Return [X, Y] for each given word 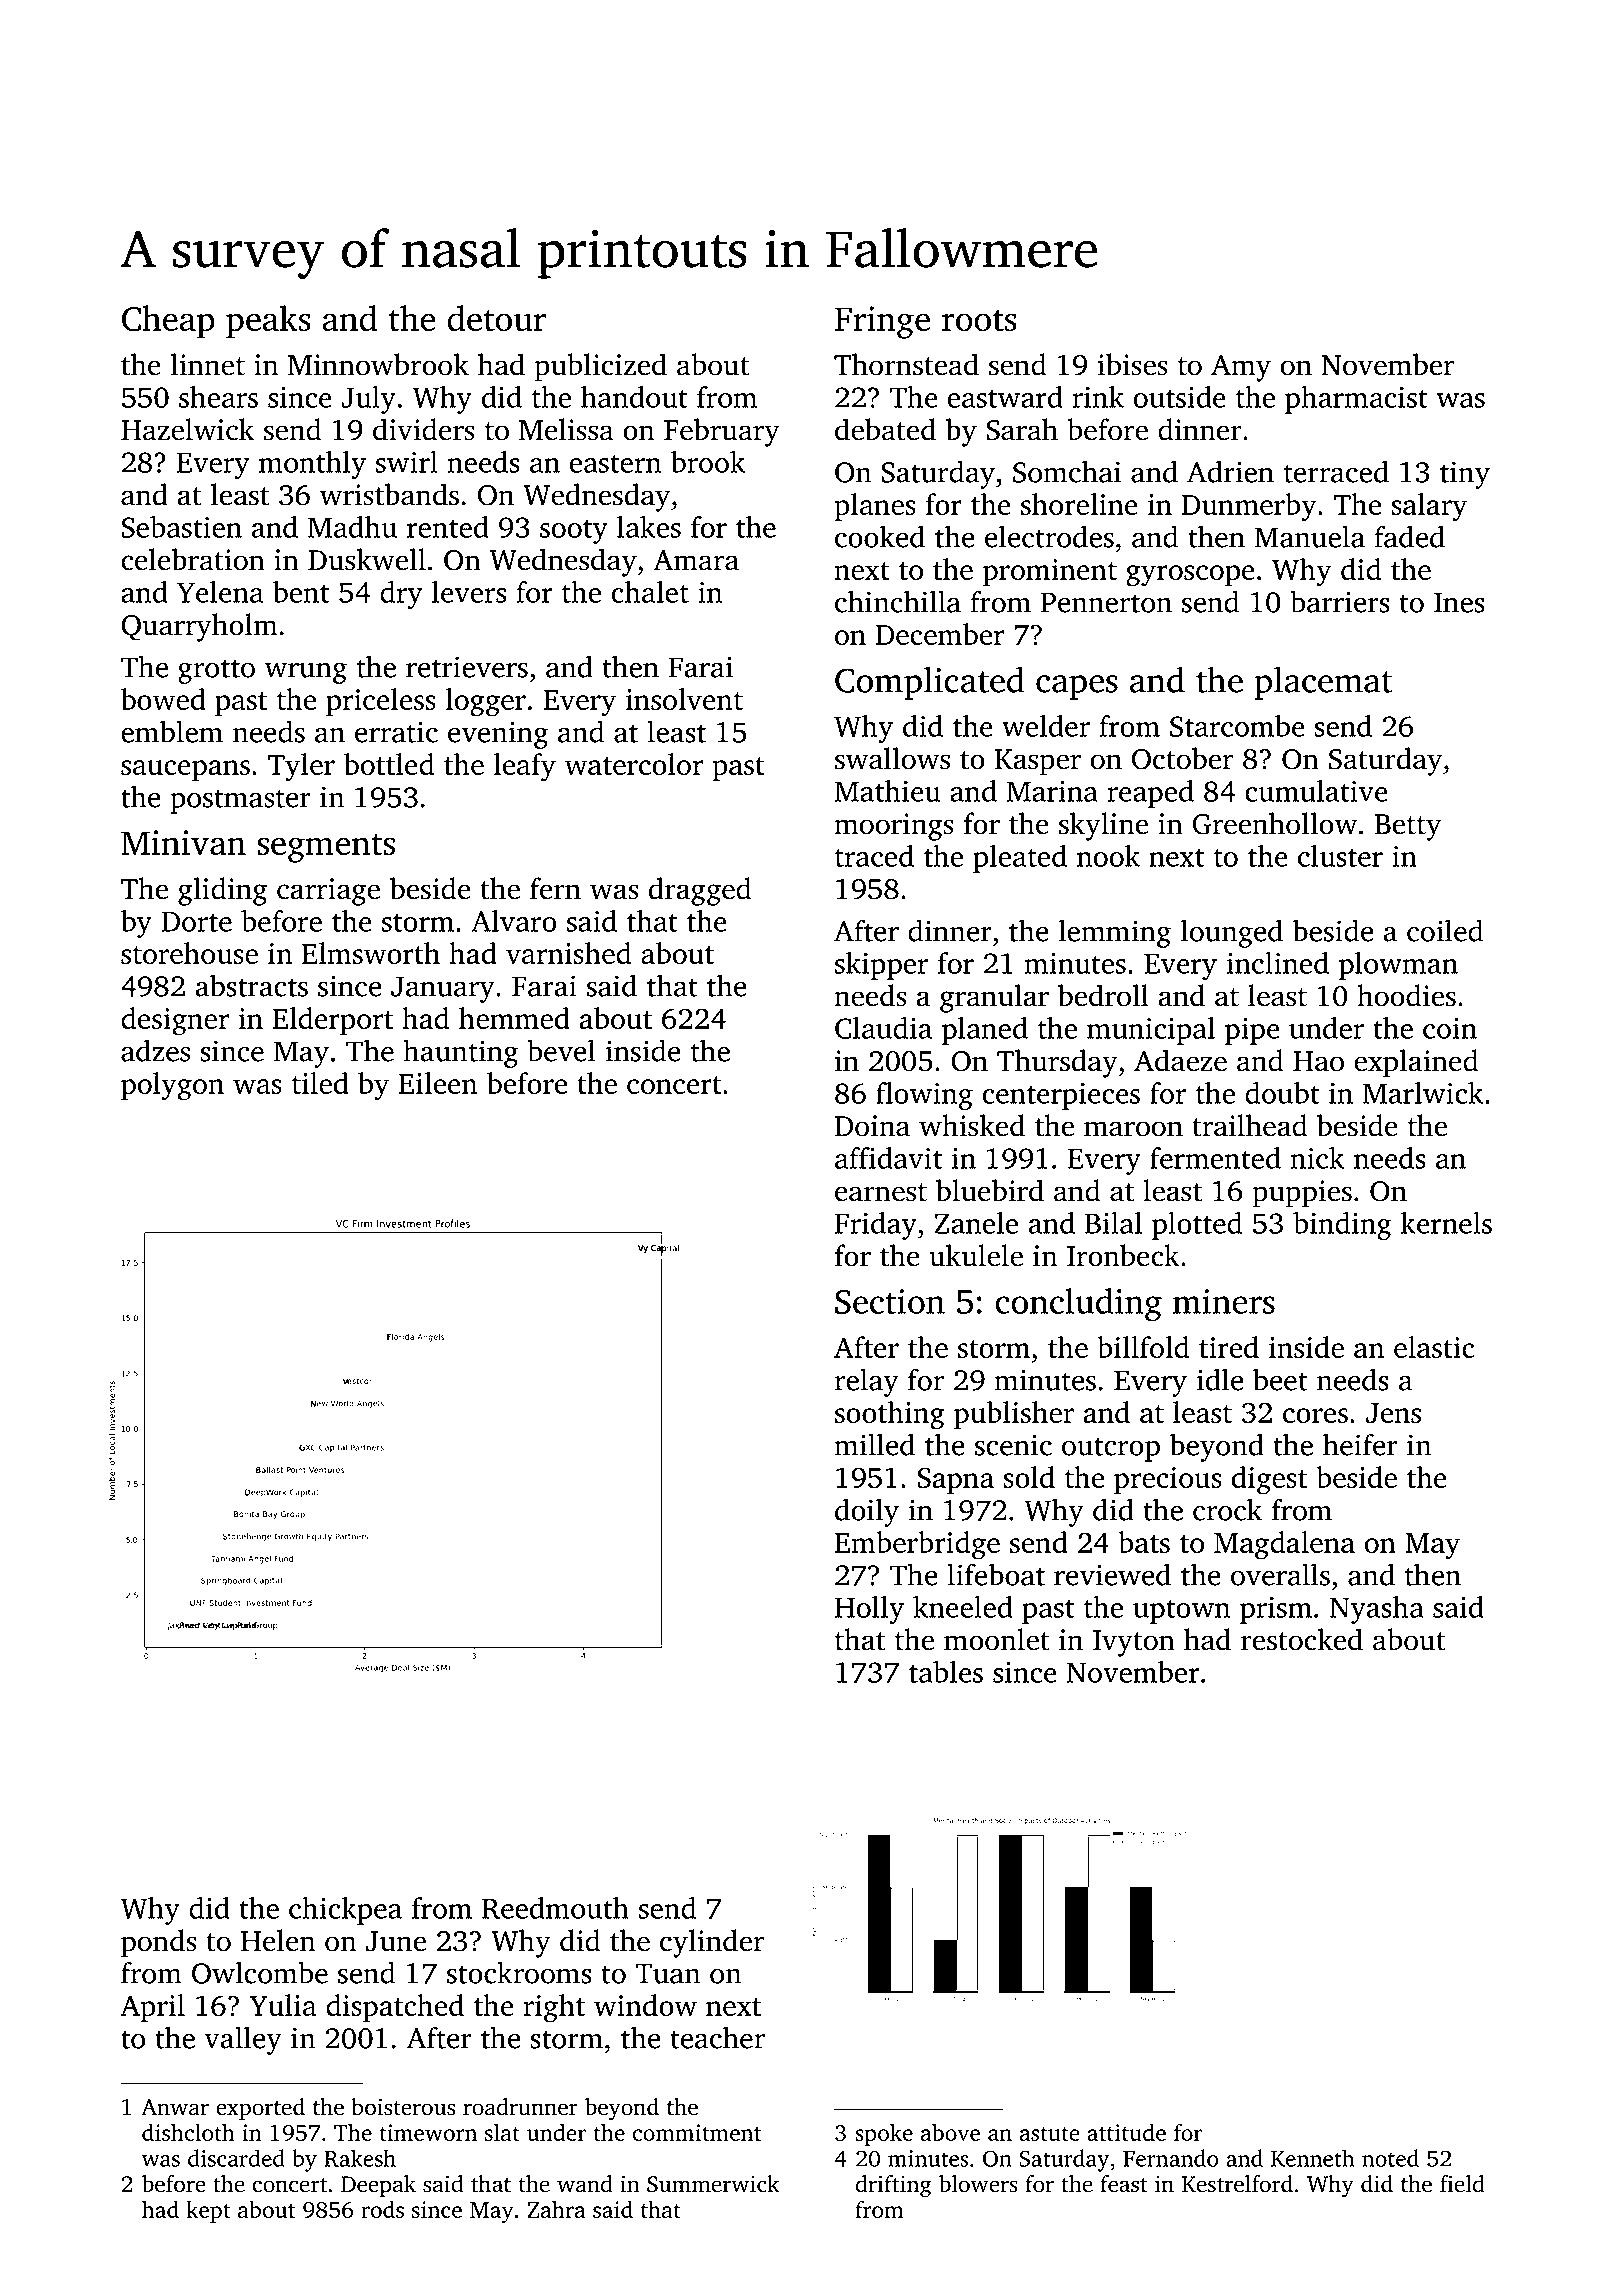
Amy [1241, 368]
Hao [1318, 1061]
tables [946, 1672]
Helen [278, 1940]
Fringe [882, 322]
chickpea [345, 1911]
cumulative [1316, 791]
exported [260, 2109]
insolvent [684, 699]
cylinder [712, 1943]
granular [994, 998]
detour [496, 318]
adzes [155, 1050]
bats [1144, 1542]
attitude [1126, 2132]
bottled [389, 764]
